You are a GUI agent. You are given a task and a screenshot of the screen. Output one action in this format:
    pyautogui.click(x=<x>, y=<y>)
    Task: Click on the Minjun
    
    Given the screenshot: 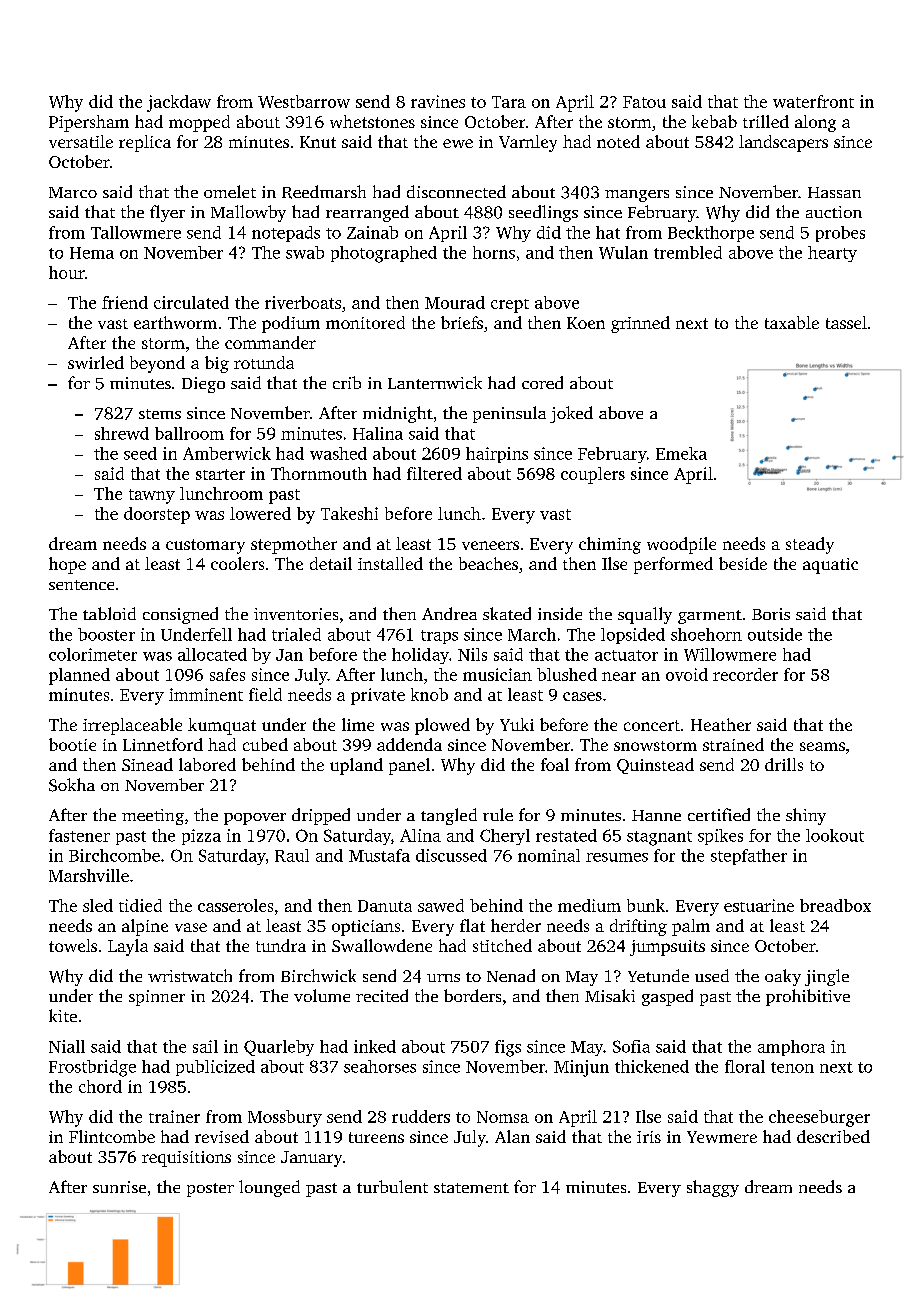 What is the action you would take?
    pyautogui.click(x=581, y=1068)
